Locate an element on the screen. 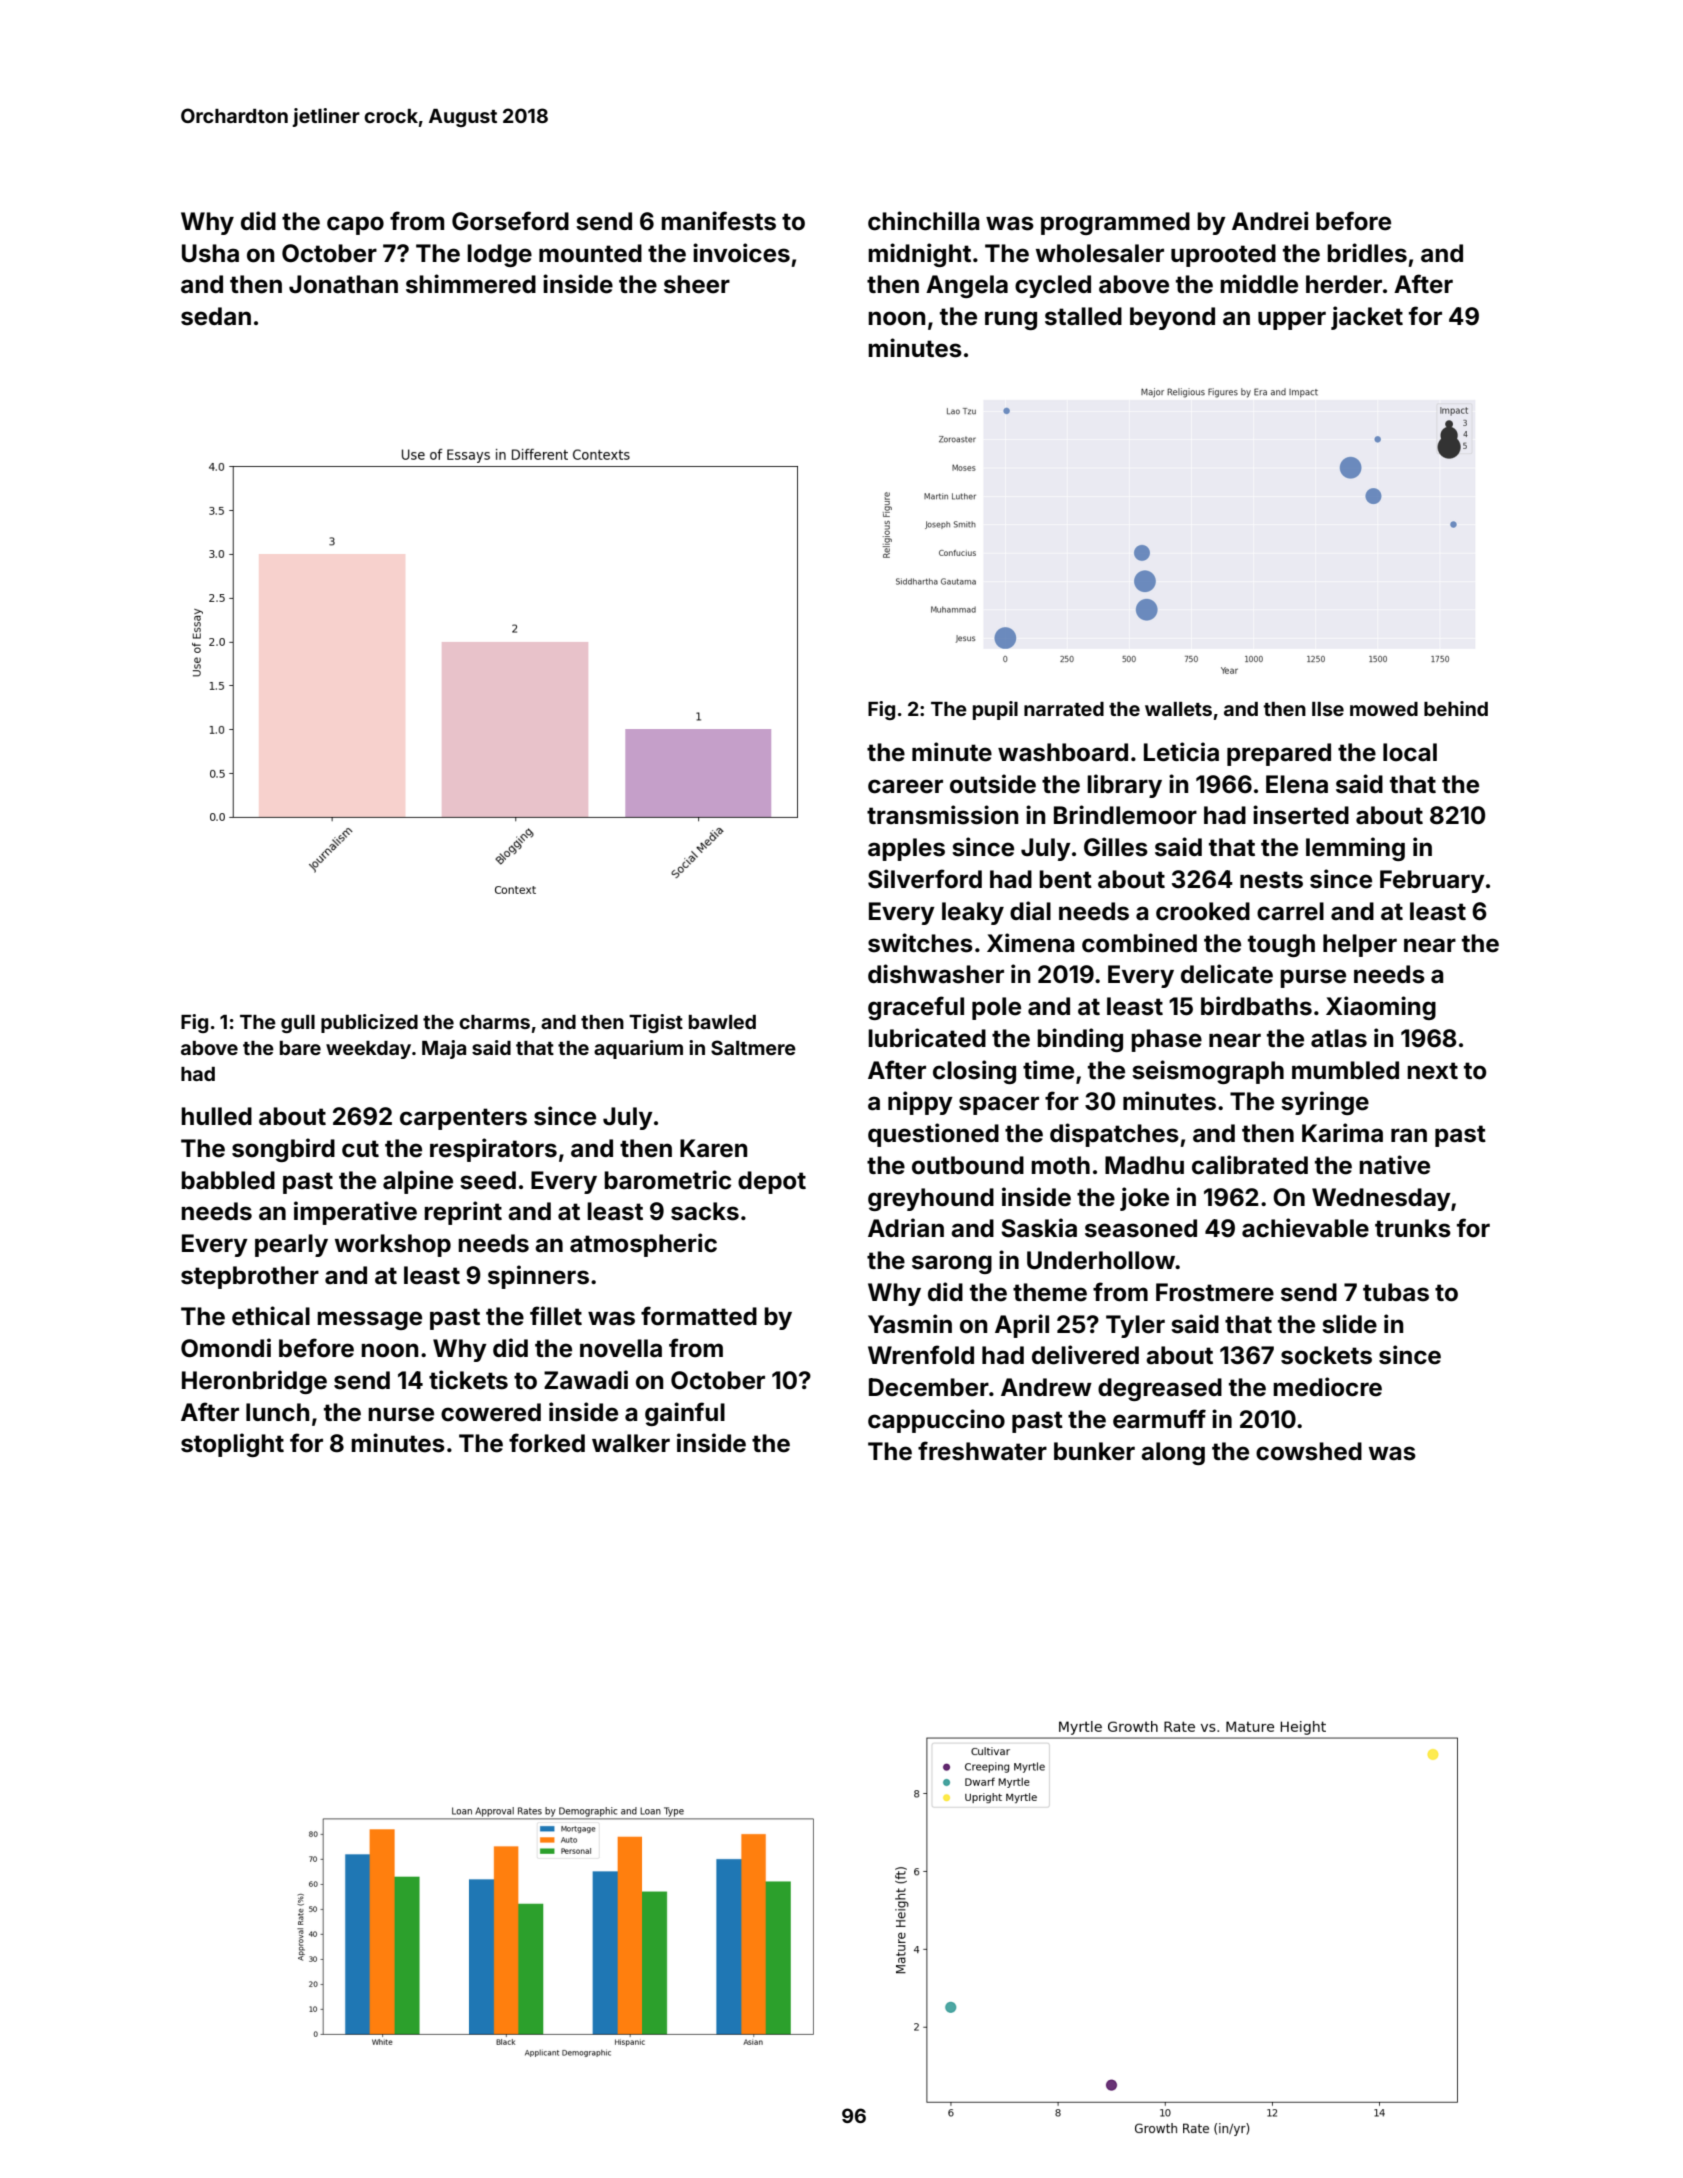  Andrei is located at coordinates (1270, 221).
